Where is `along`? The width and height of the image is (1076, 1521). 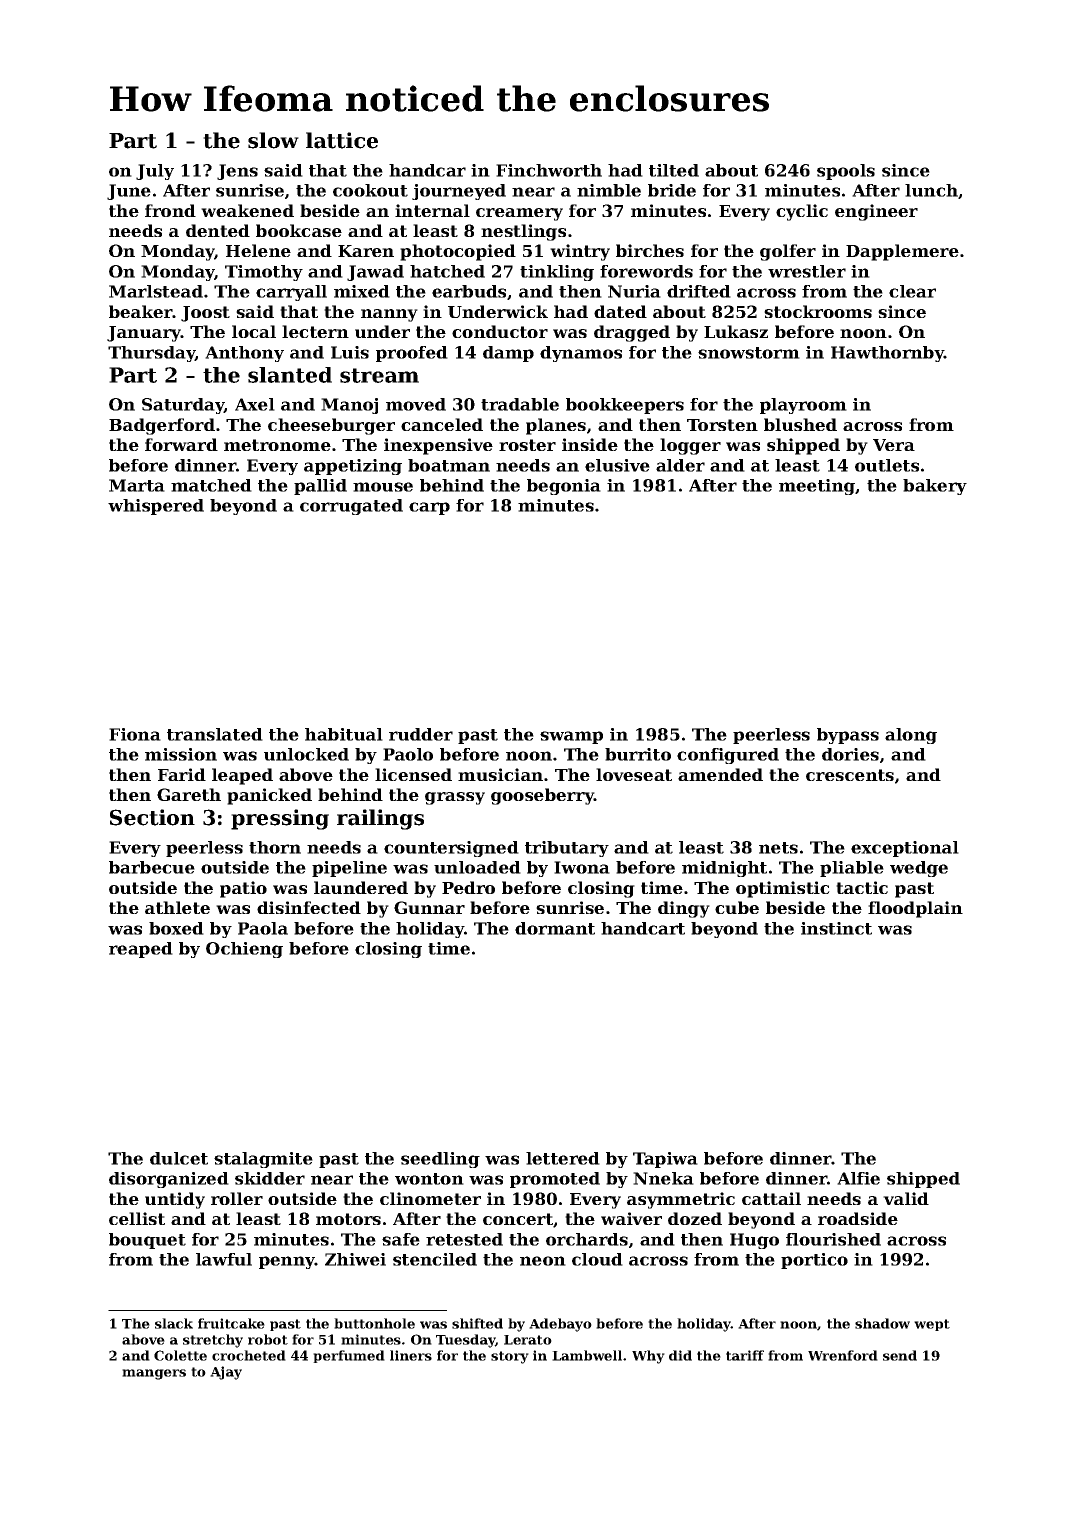 along is located at coordinates (911, 736).
